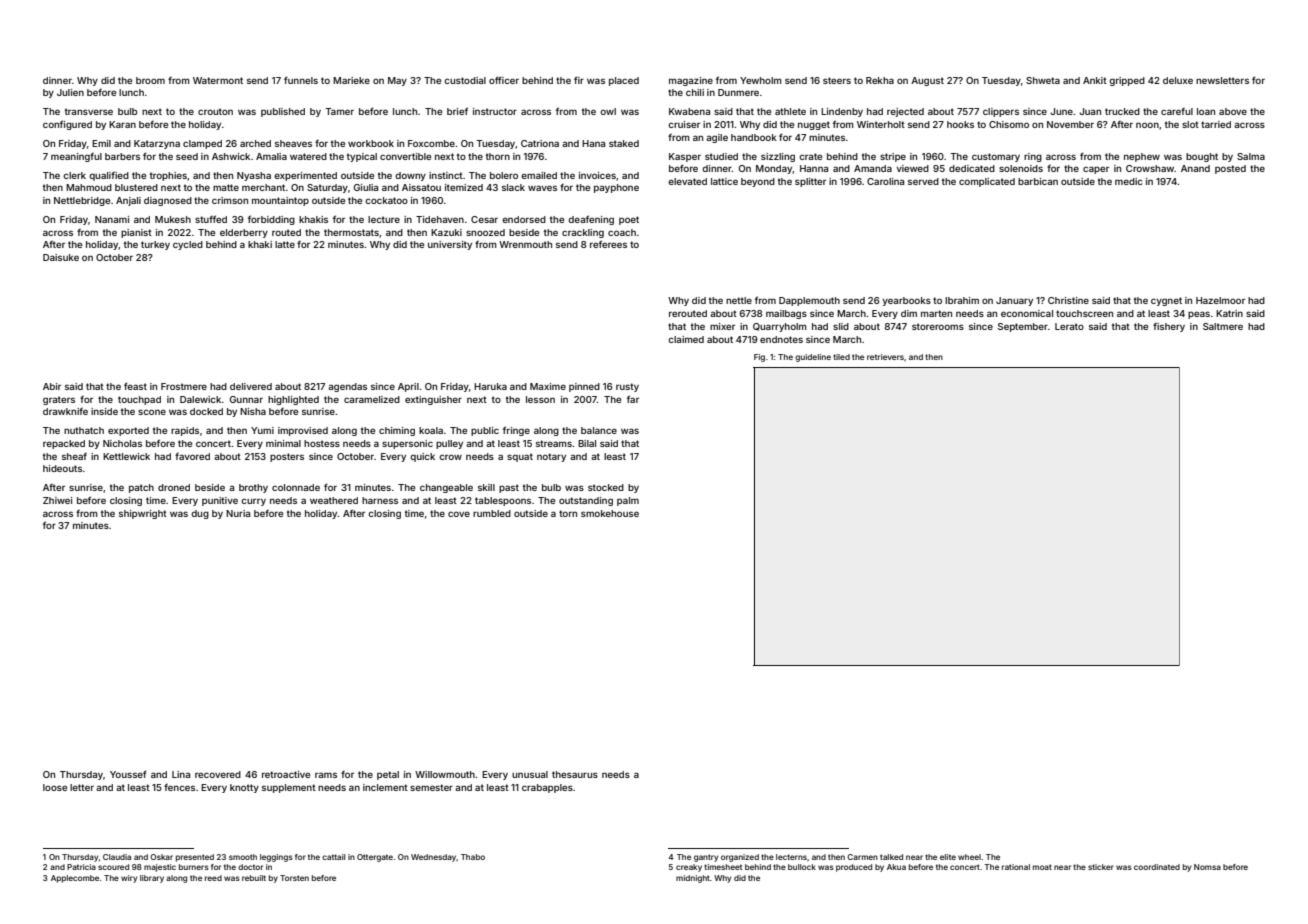  I want to click on crabapples, so click(547, 788).
